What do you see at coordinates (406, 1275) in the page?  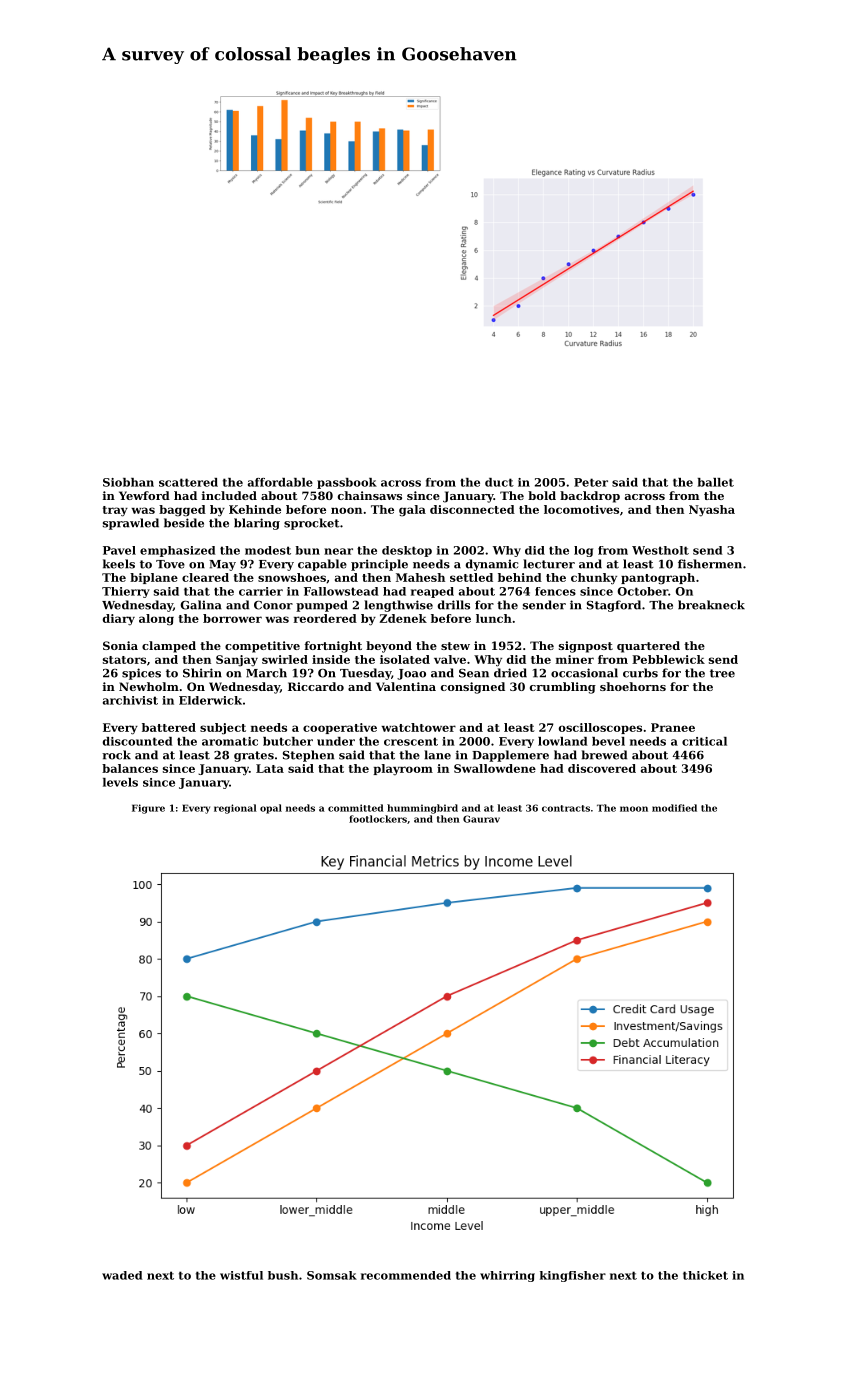 I see `recommended` at bounding box center [406, 1275].
